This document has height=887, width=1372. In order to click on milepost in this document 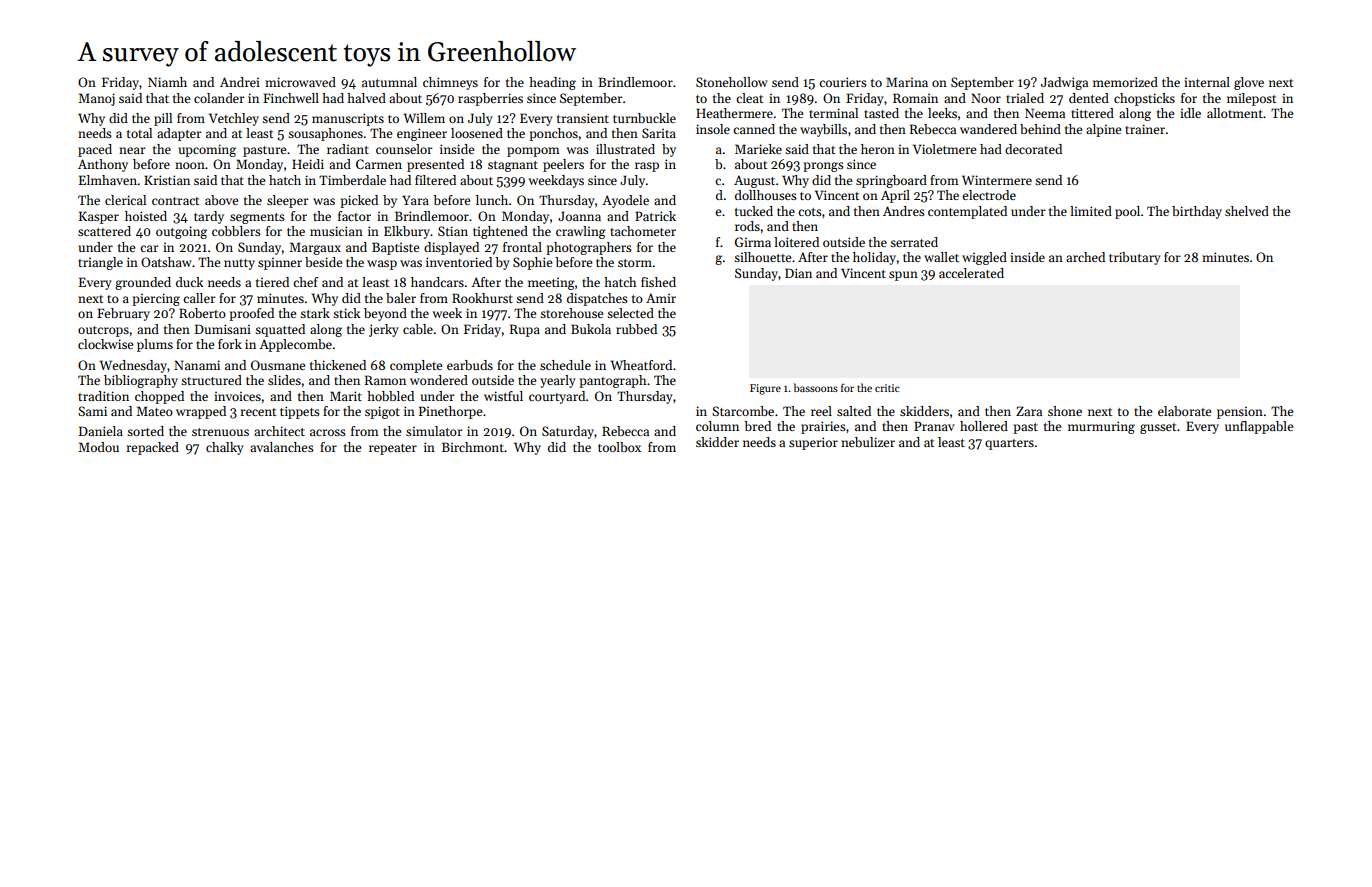, I will do `click(1251, 99)`.
